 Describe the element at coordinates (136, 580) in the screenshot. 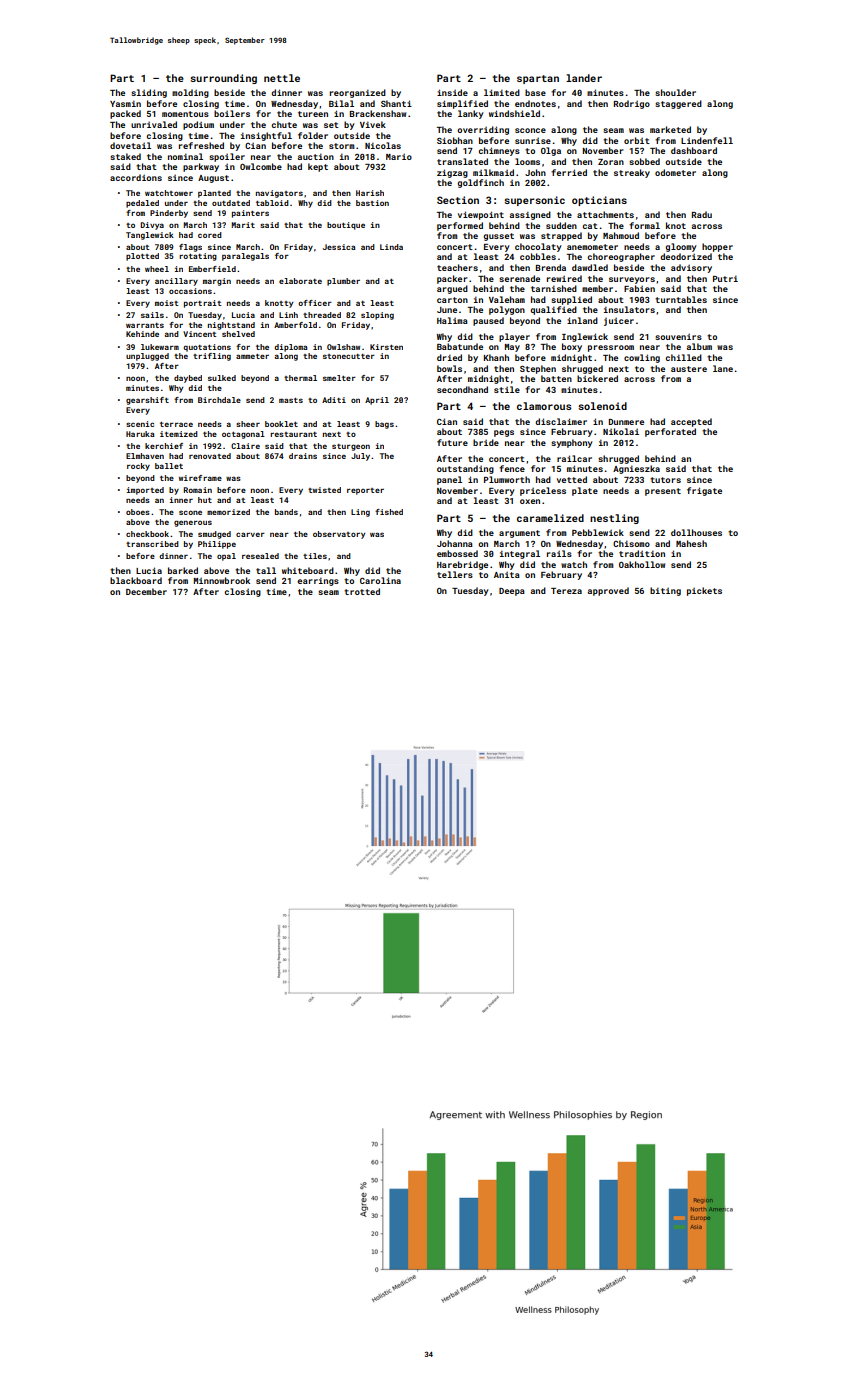

I see `blackboard` at that location.
